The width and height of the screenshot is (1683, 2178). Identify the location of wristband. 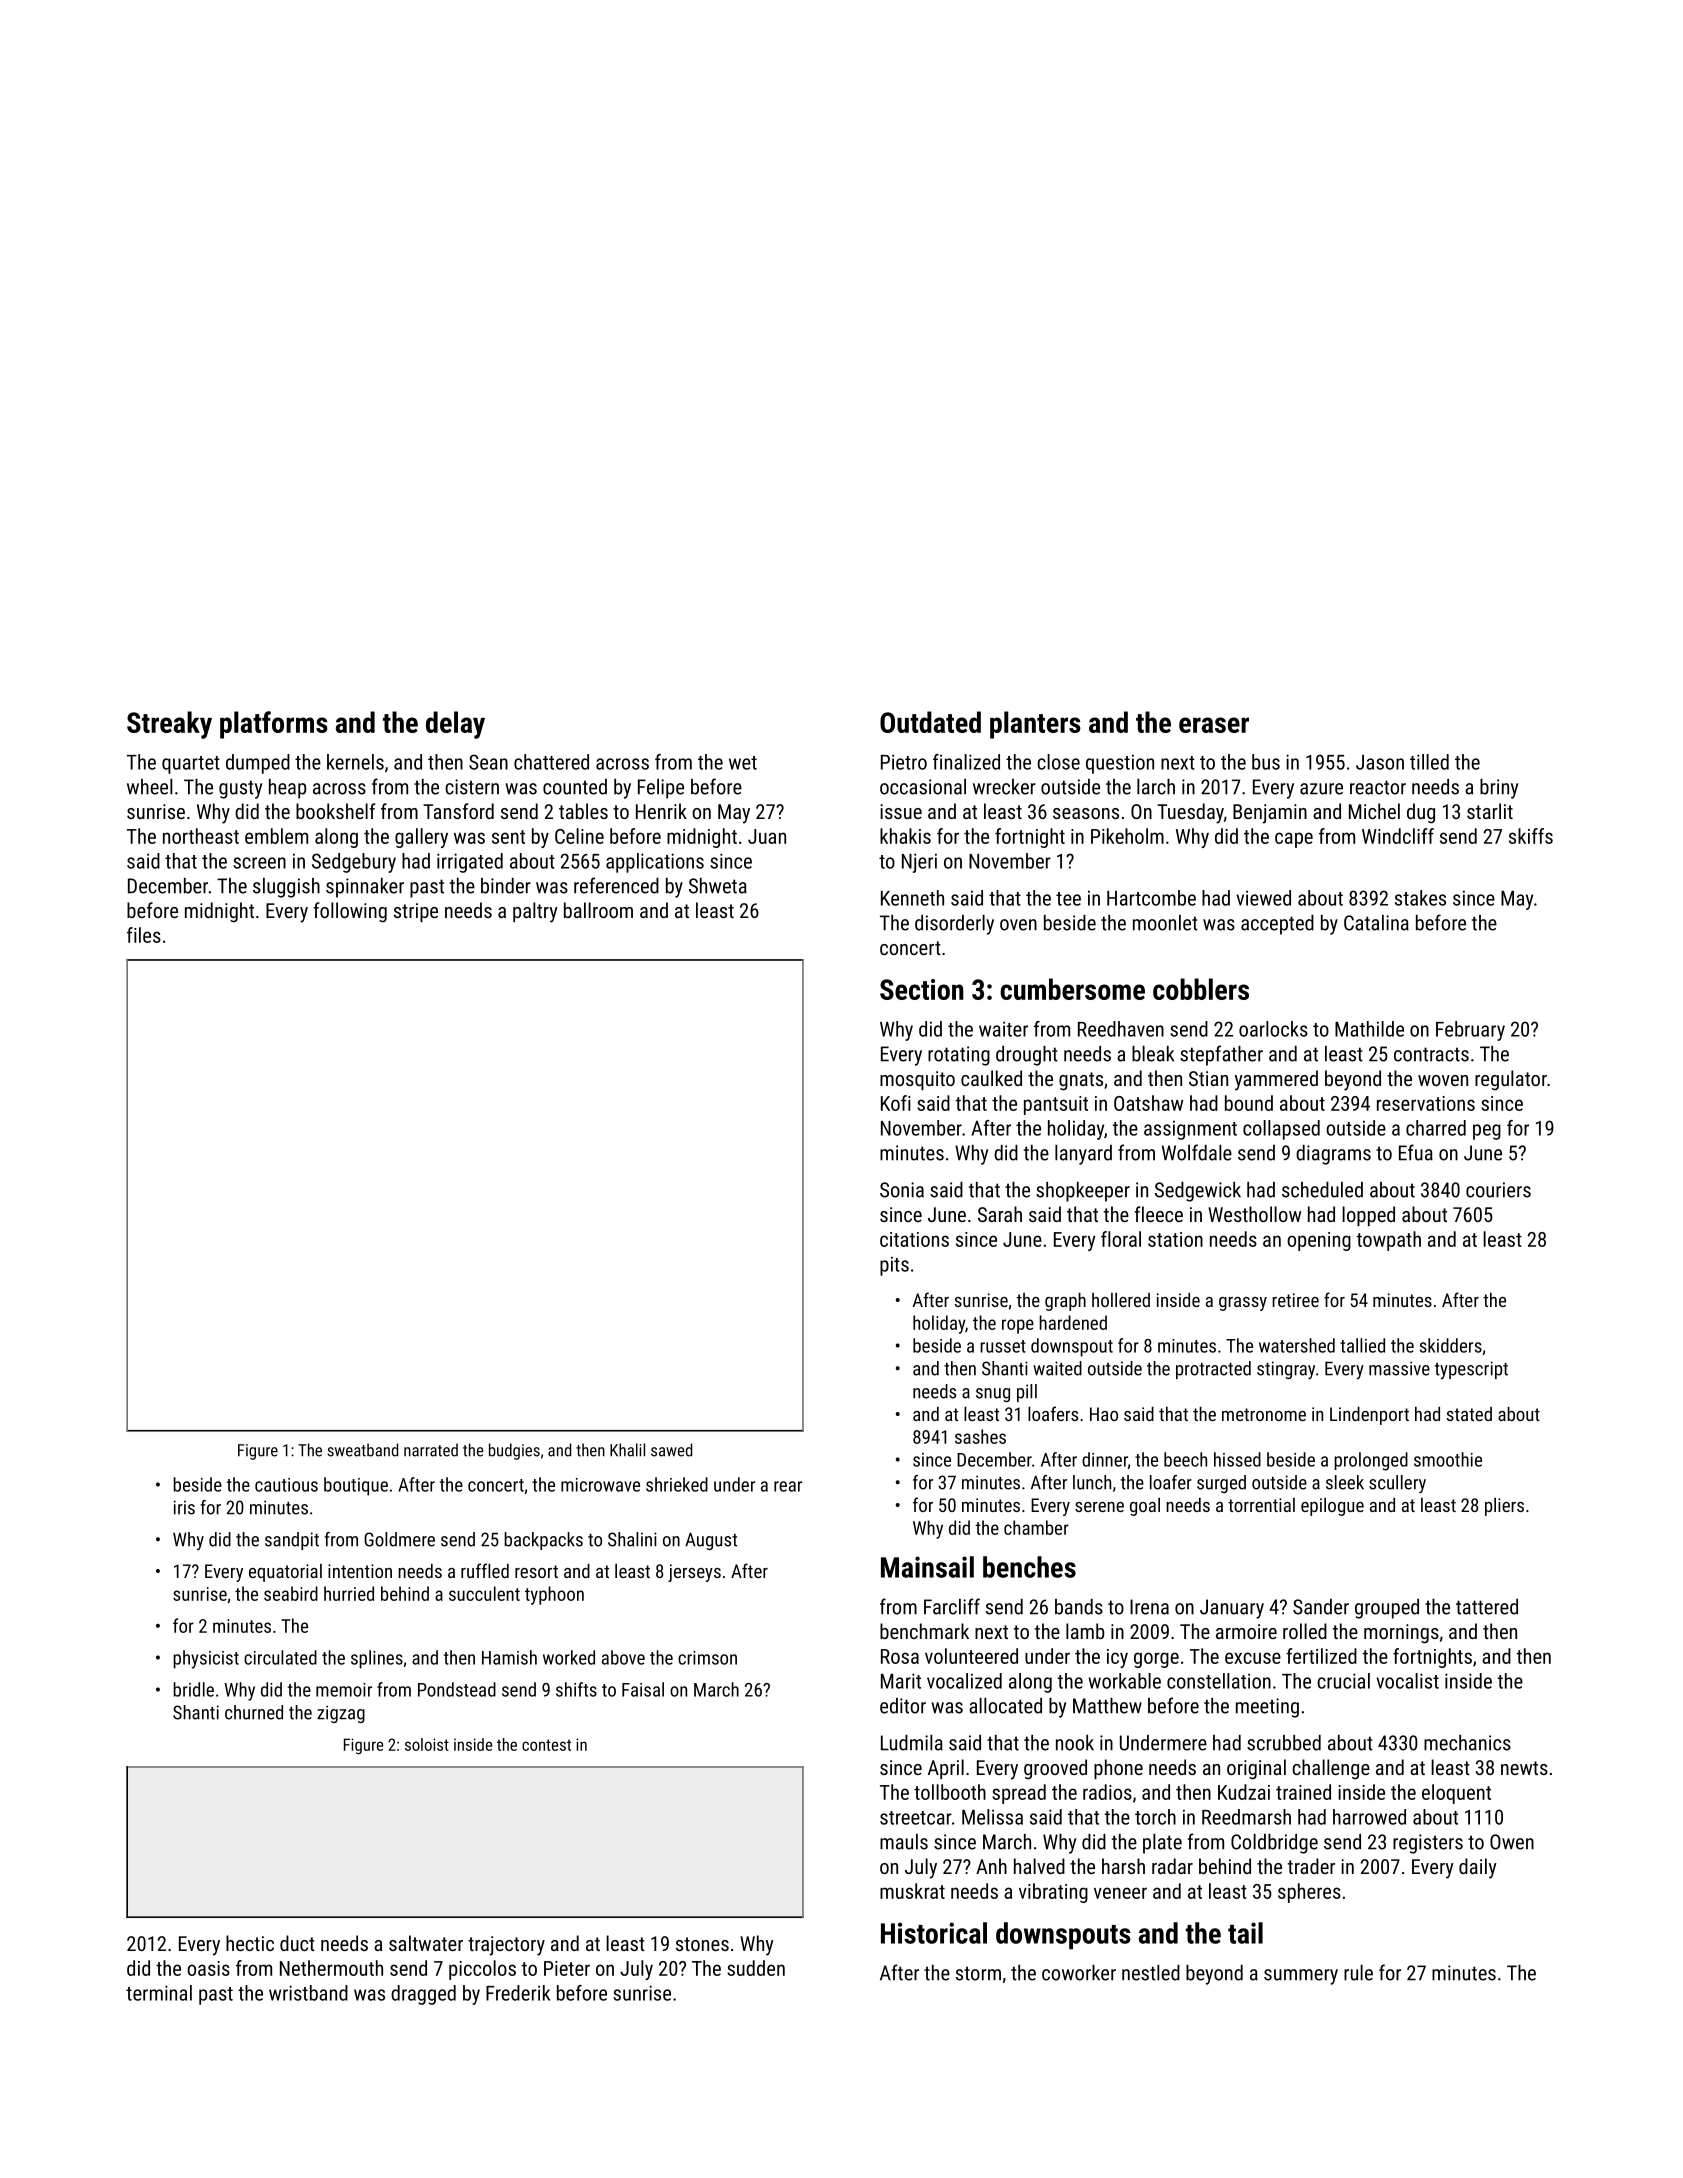
(308, 1993).
